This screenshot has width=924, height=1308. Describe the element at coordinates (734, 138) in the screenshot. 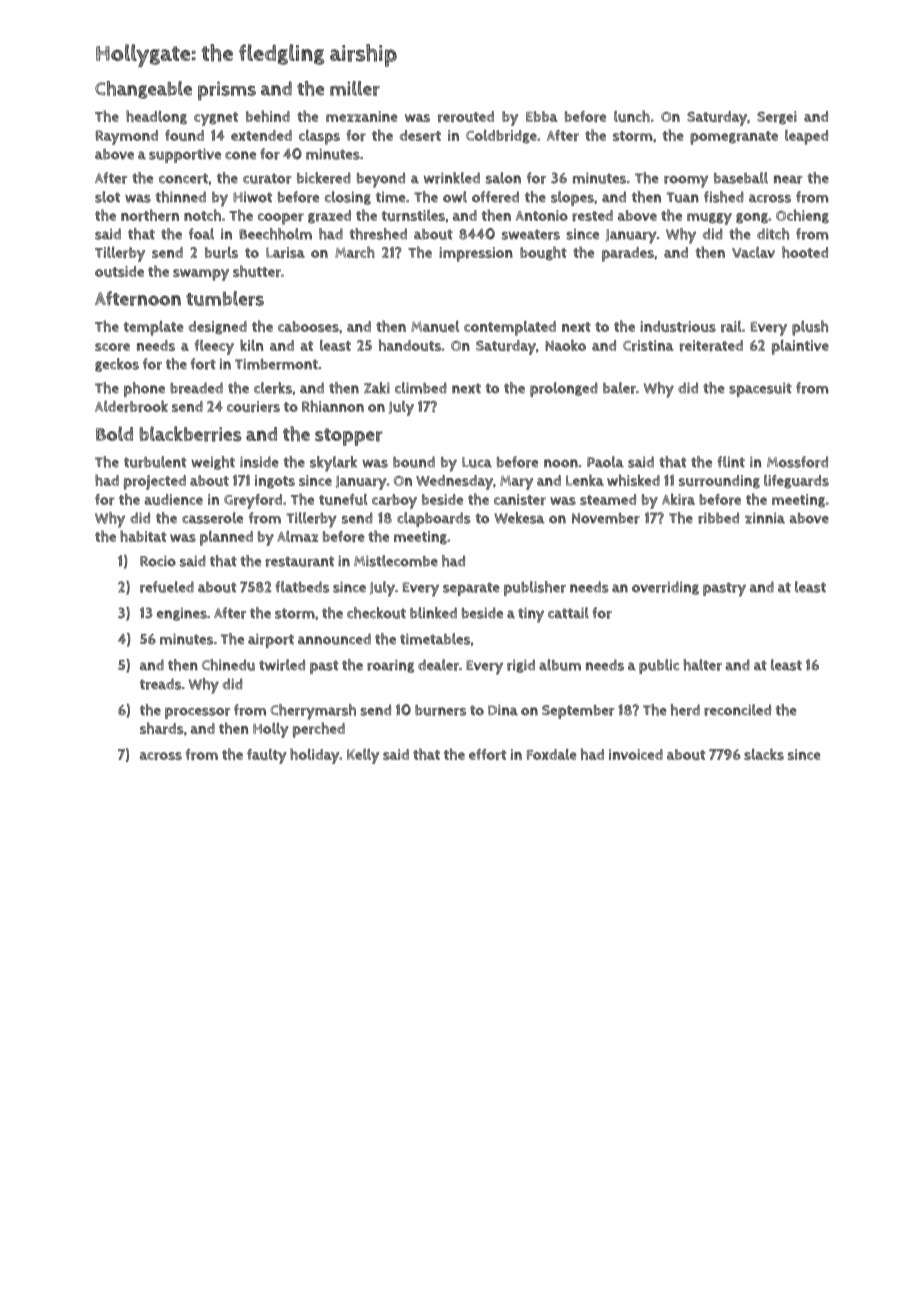

I see `pomegranate` at that location.
